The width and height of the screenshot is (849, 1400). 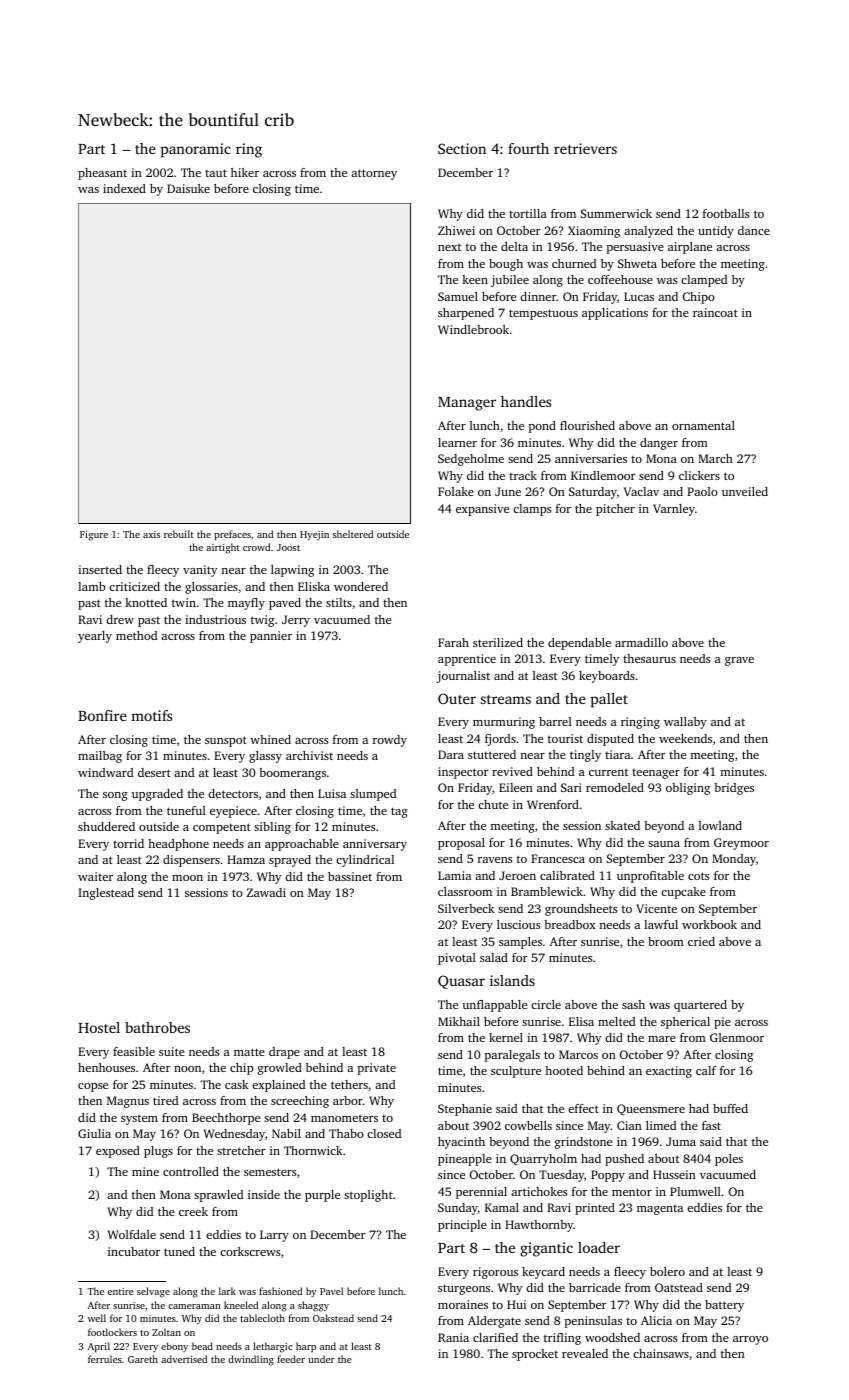 What do you see at coordinates (128, 843) in the screenshot?
I see `torrid` at bounding box center [128, 843].
